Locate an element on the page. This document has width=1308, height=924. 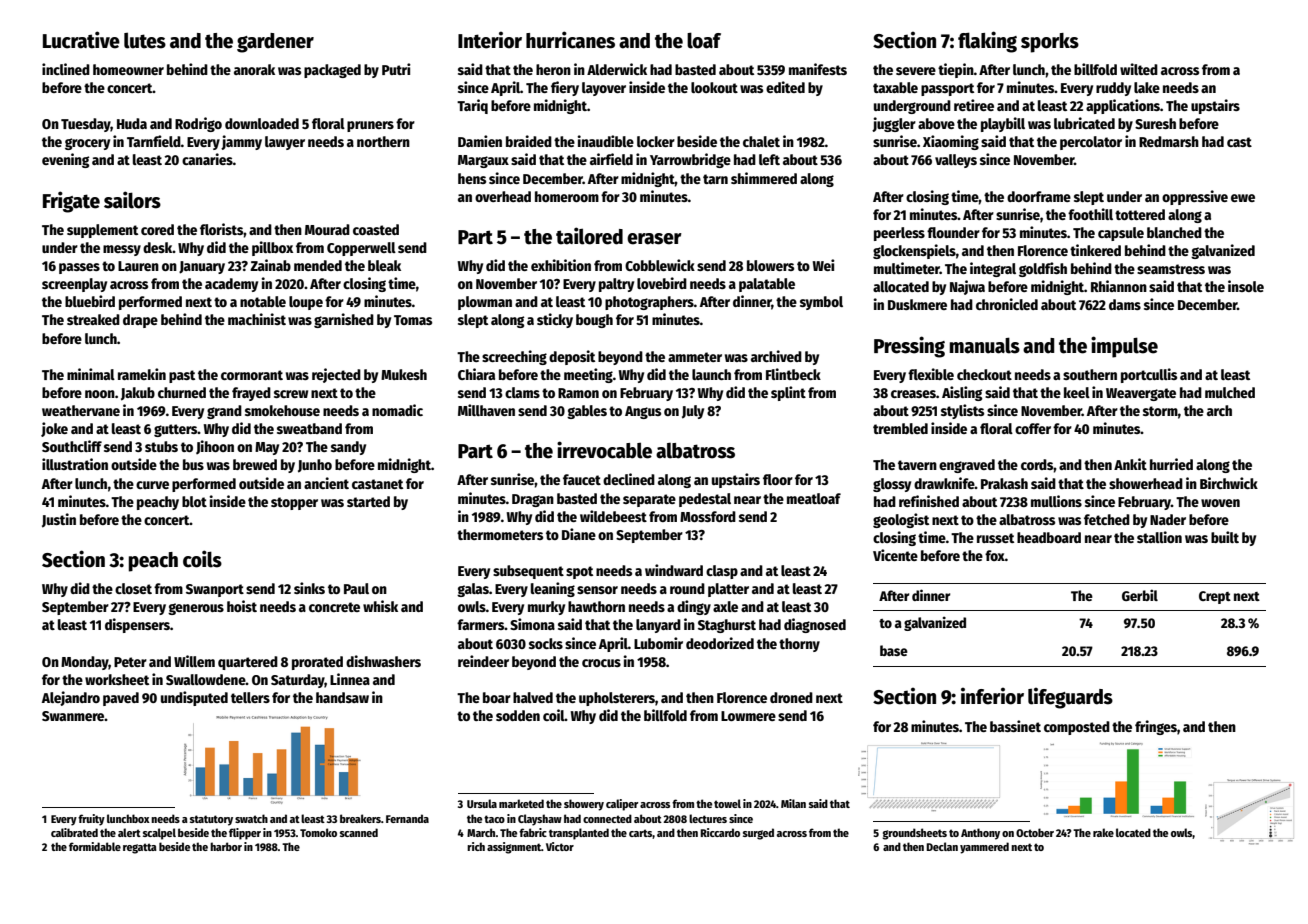
drape is located at coordinates (140, 321).
